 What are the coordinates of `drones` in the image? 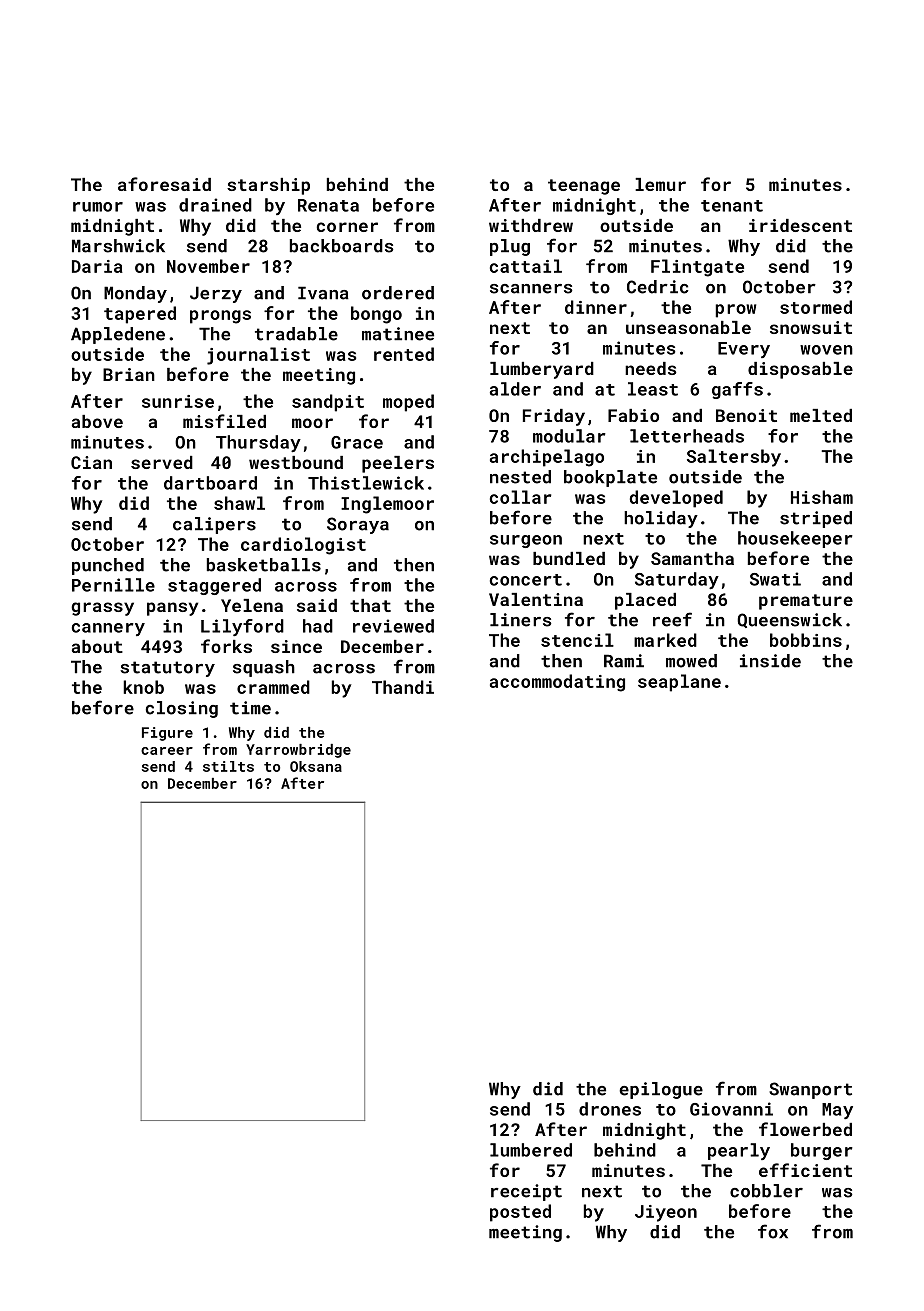 It's located at (610, 1109).
